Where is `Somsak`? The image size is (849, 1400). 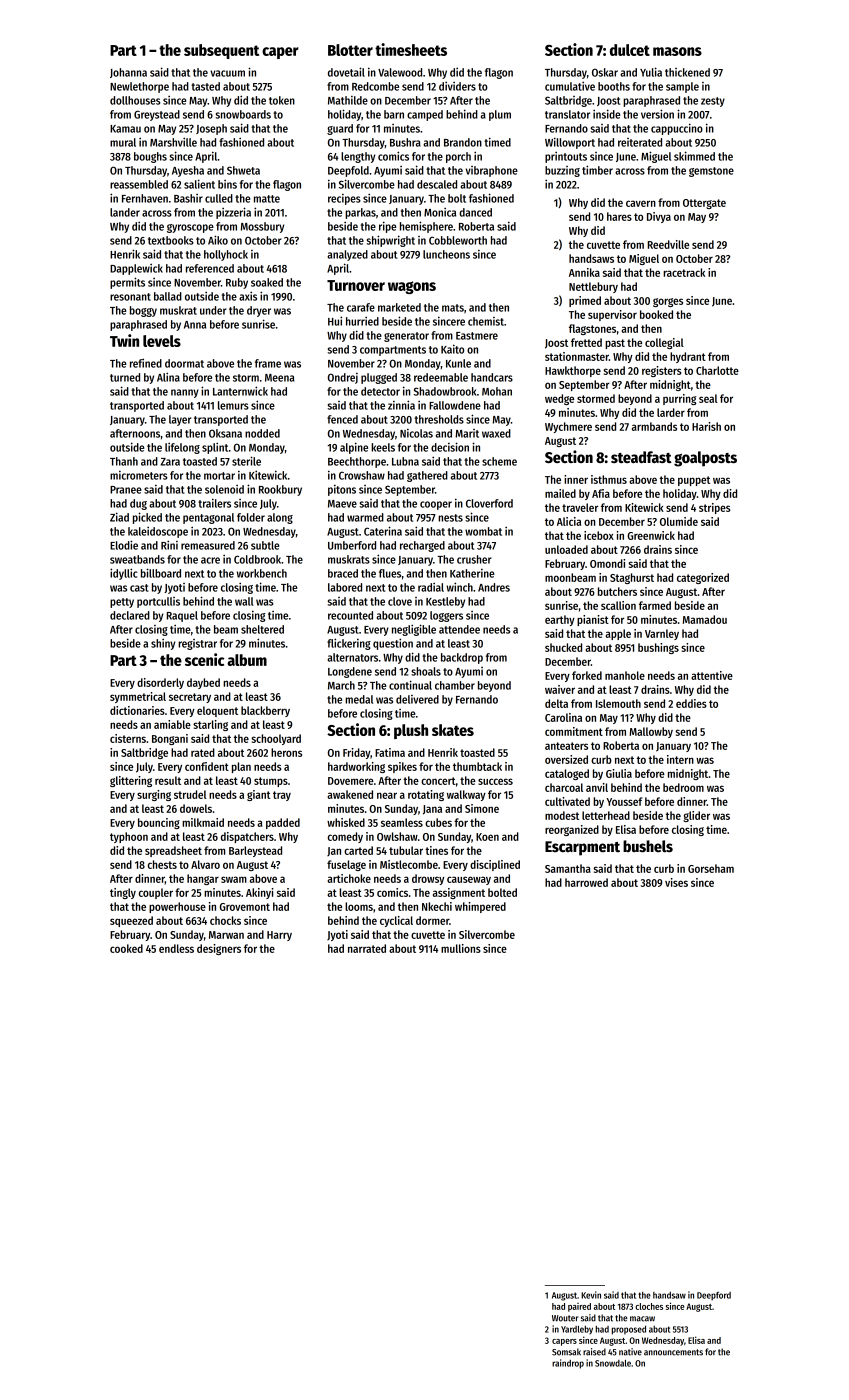 Somsak is located at coordinates (566, 1352).
